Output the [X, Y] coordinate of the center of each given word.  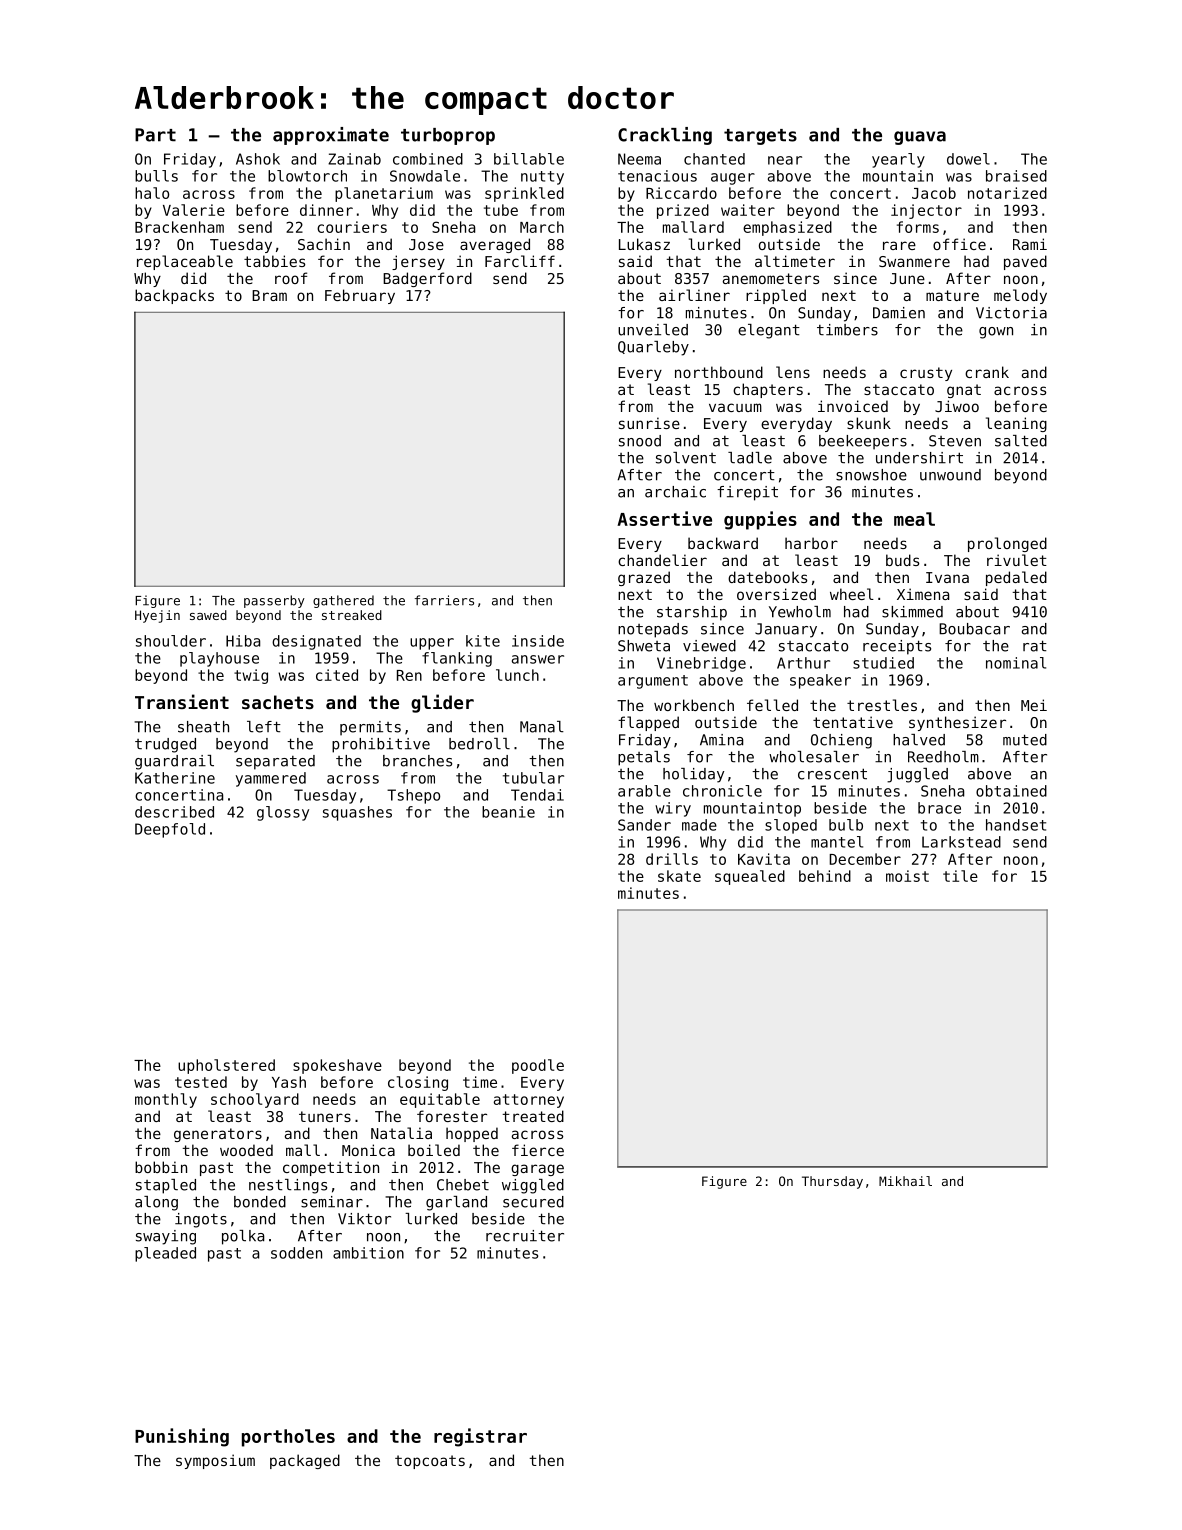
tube [501, 210]
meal [914, 519]
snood [640, 441]
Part [155, 135]
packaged [305, 1461]
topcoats [430, 1462]
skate [679, 876]
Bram [269, 295]
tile [960, 876]
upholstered [226, 1066]
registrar [480, 1437]
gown [996, 333]
